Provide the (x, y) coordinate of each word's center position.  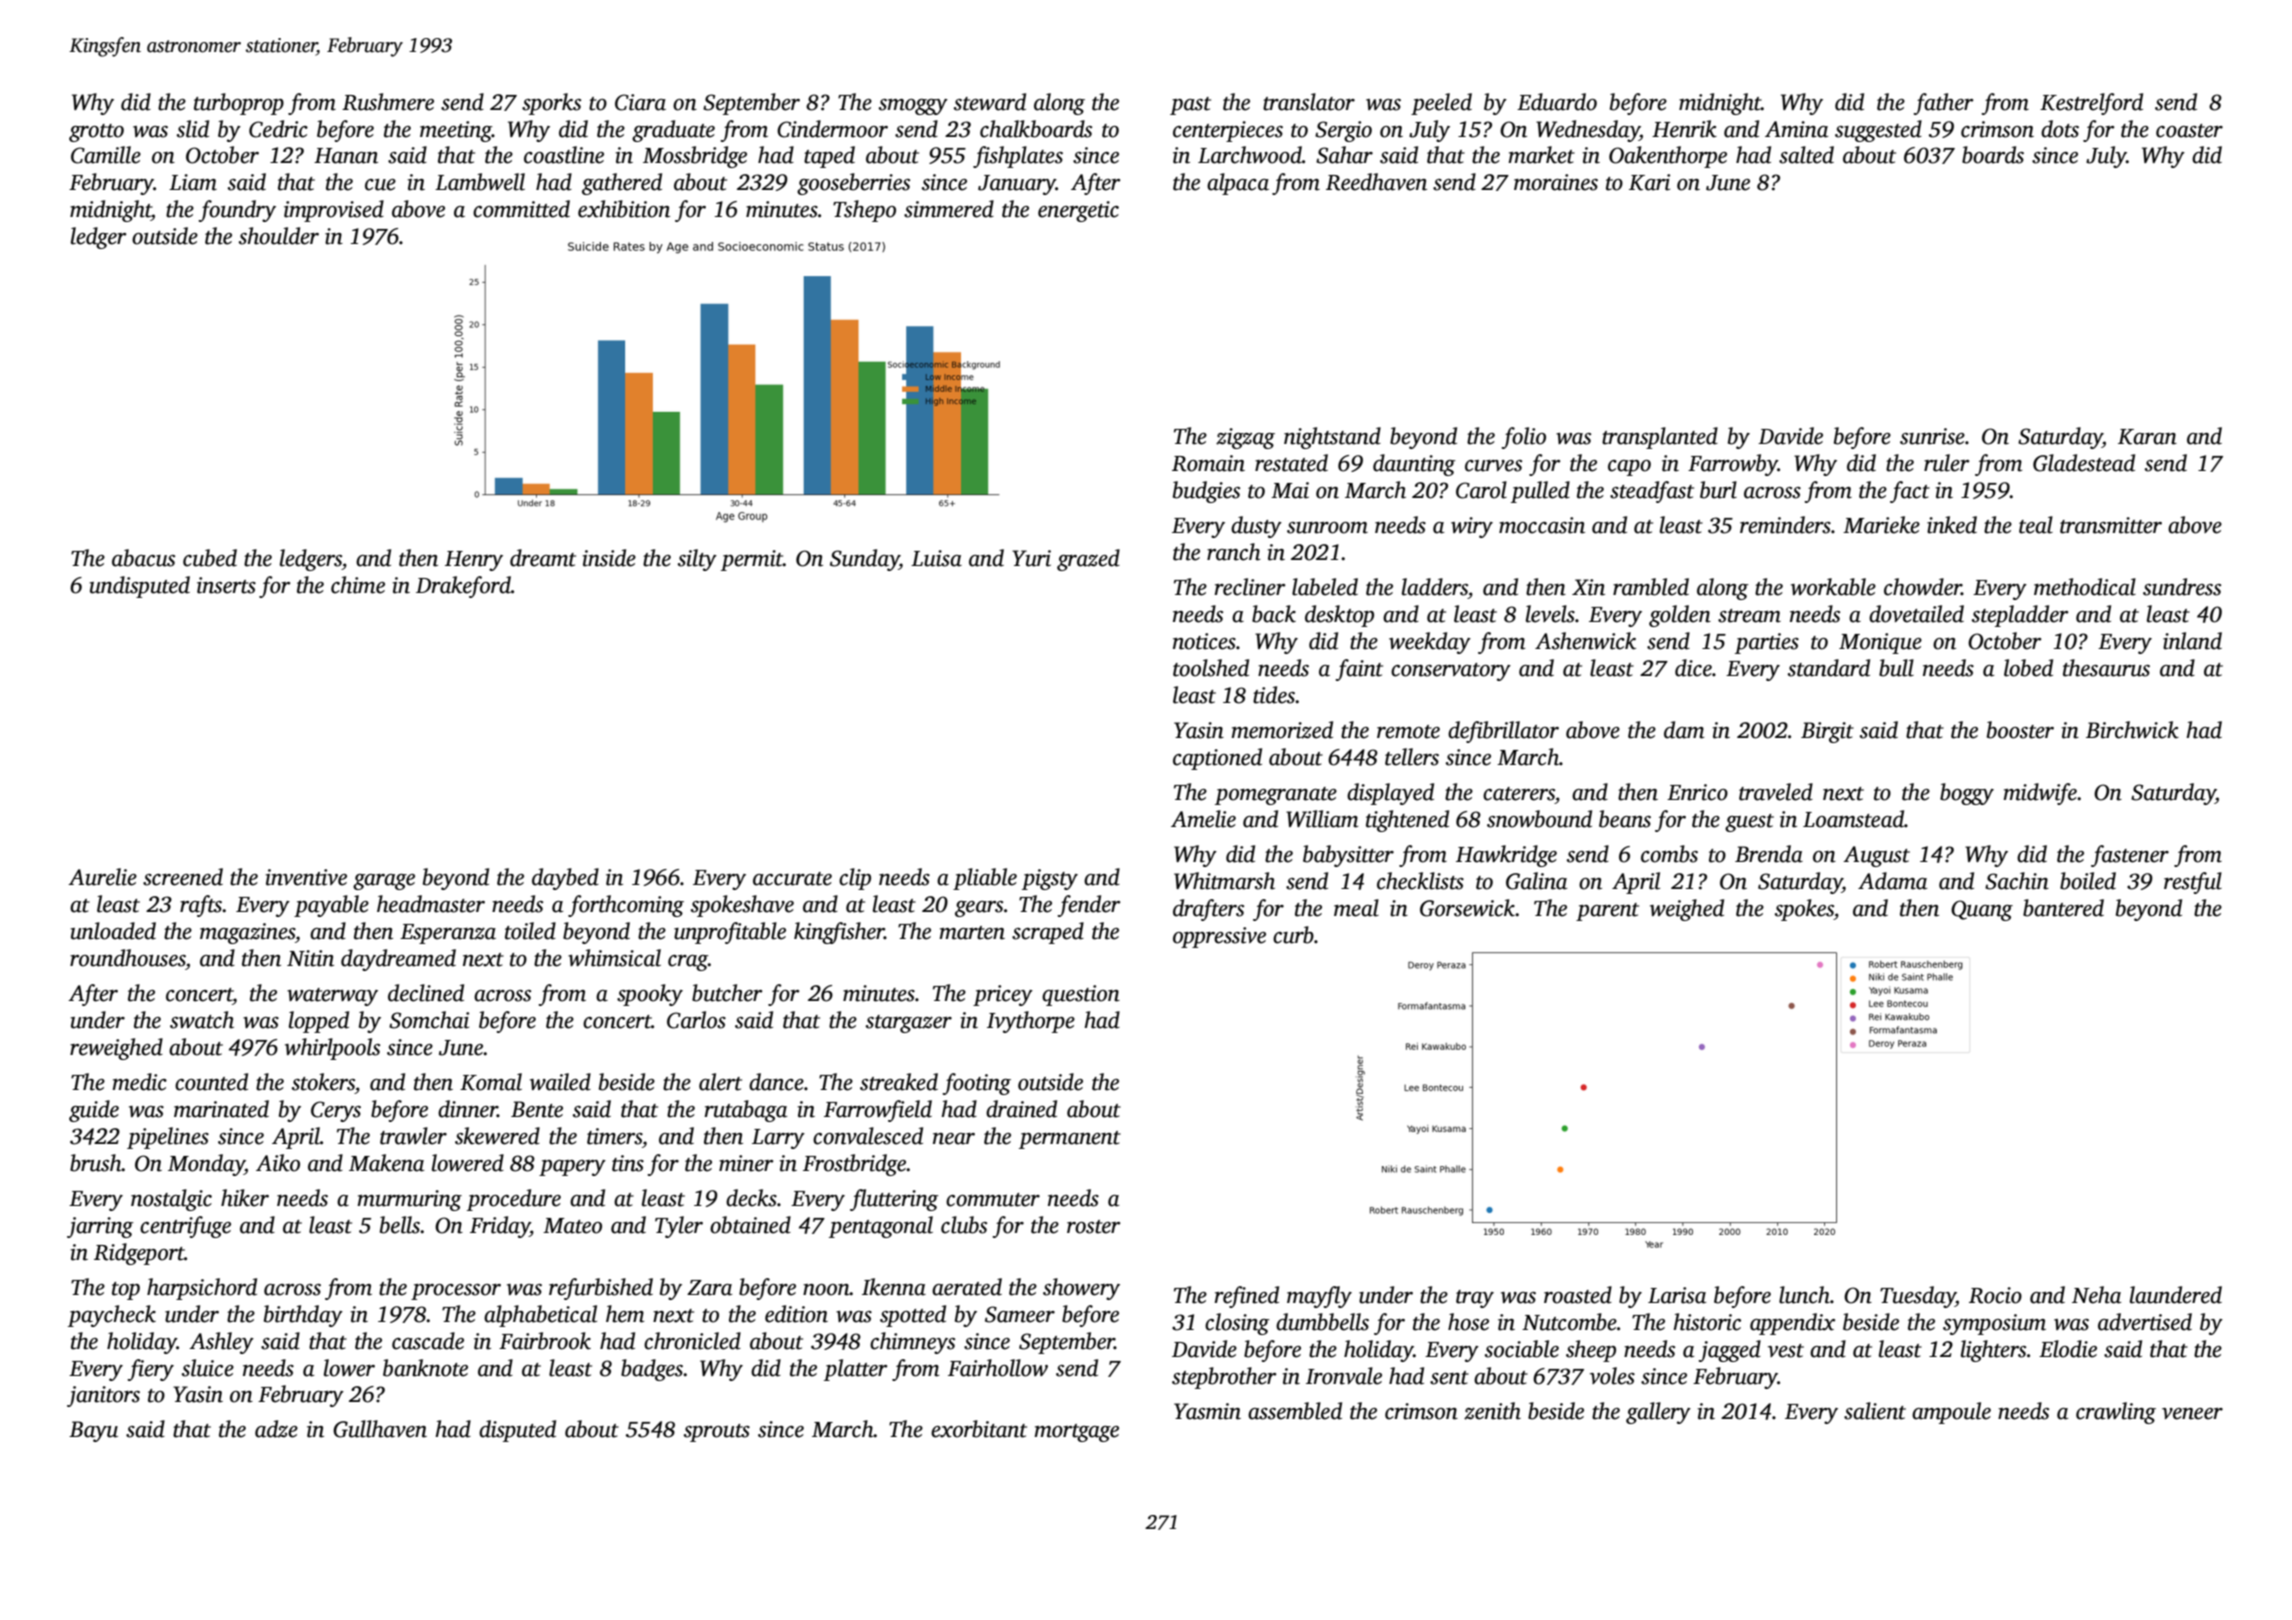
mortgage (1076, 1433)
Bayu (93, 1431)
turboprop (239, 104)
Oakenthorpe (1668, 157)
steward (990, 102)
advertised (2145, 1322)
